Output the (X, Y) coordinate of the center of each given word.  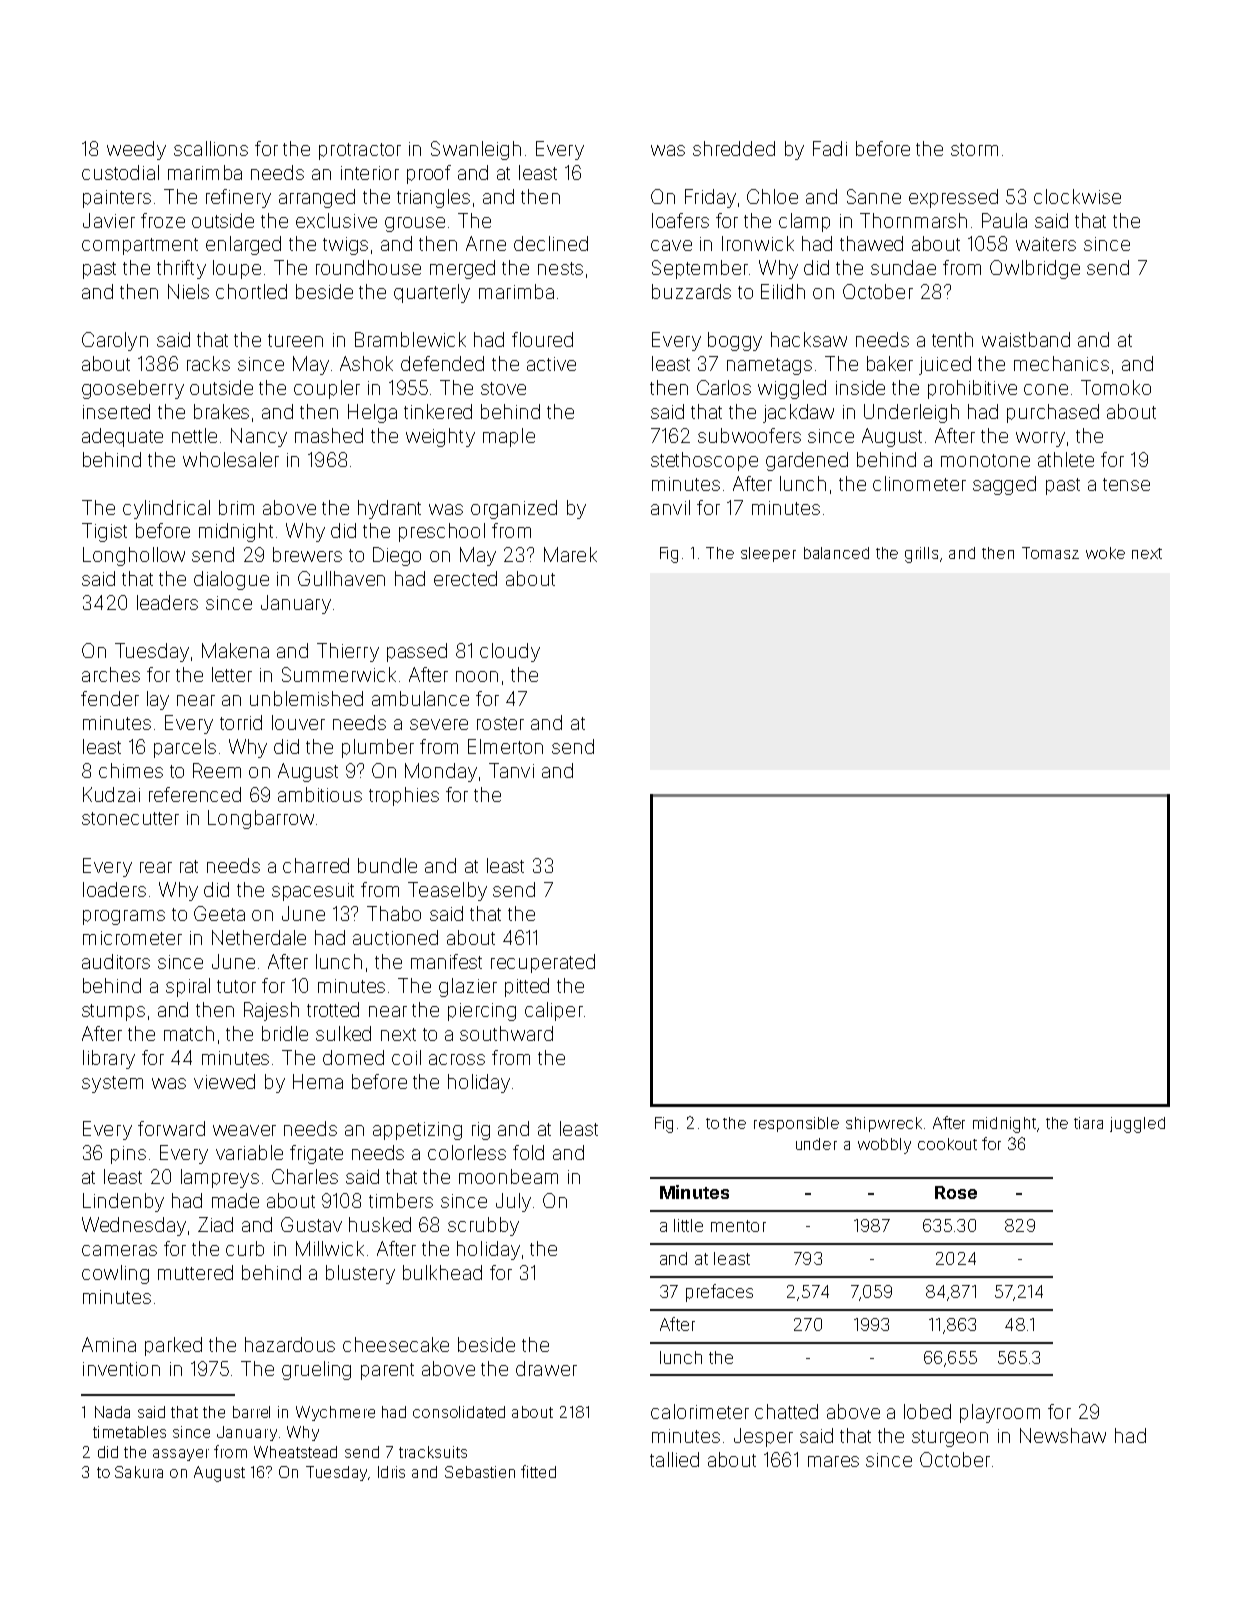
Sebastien (480, 1472)
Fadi (830, 148)
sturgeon (950, 1438)
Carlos (724, 387)
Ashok (366, 363)
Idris (391, 1472)
